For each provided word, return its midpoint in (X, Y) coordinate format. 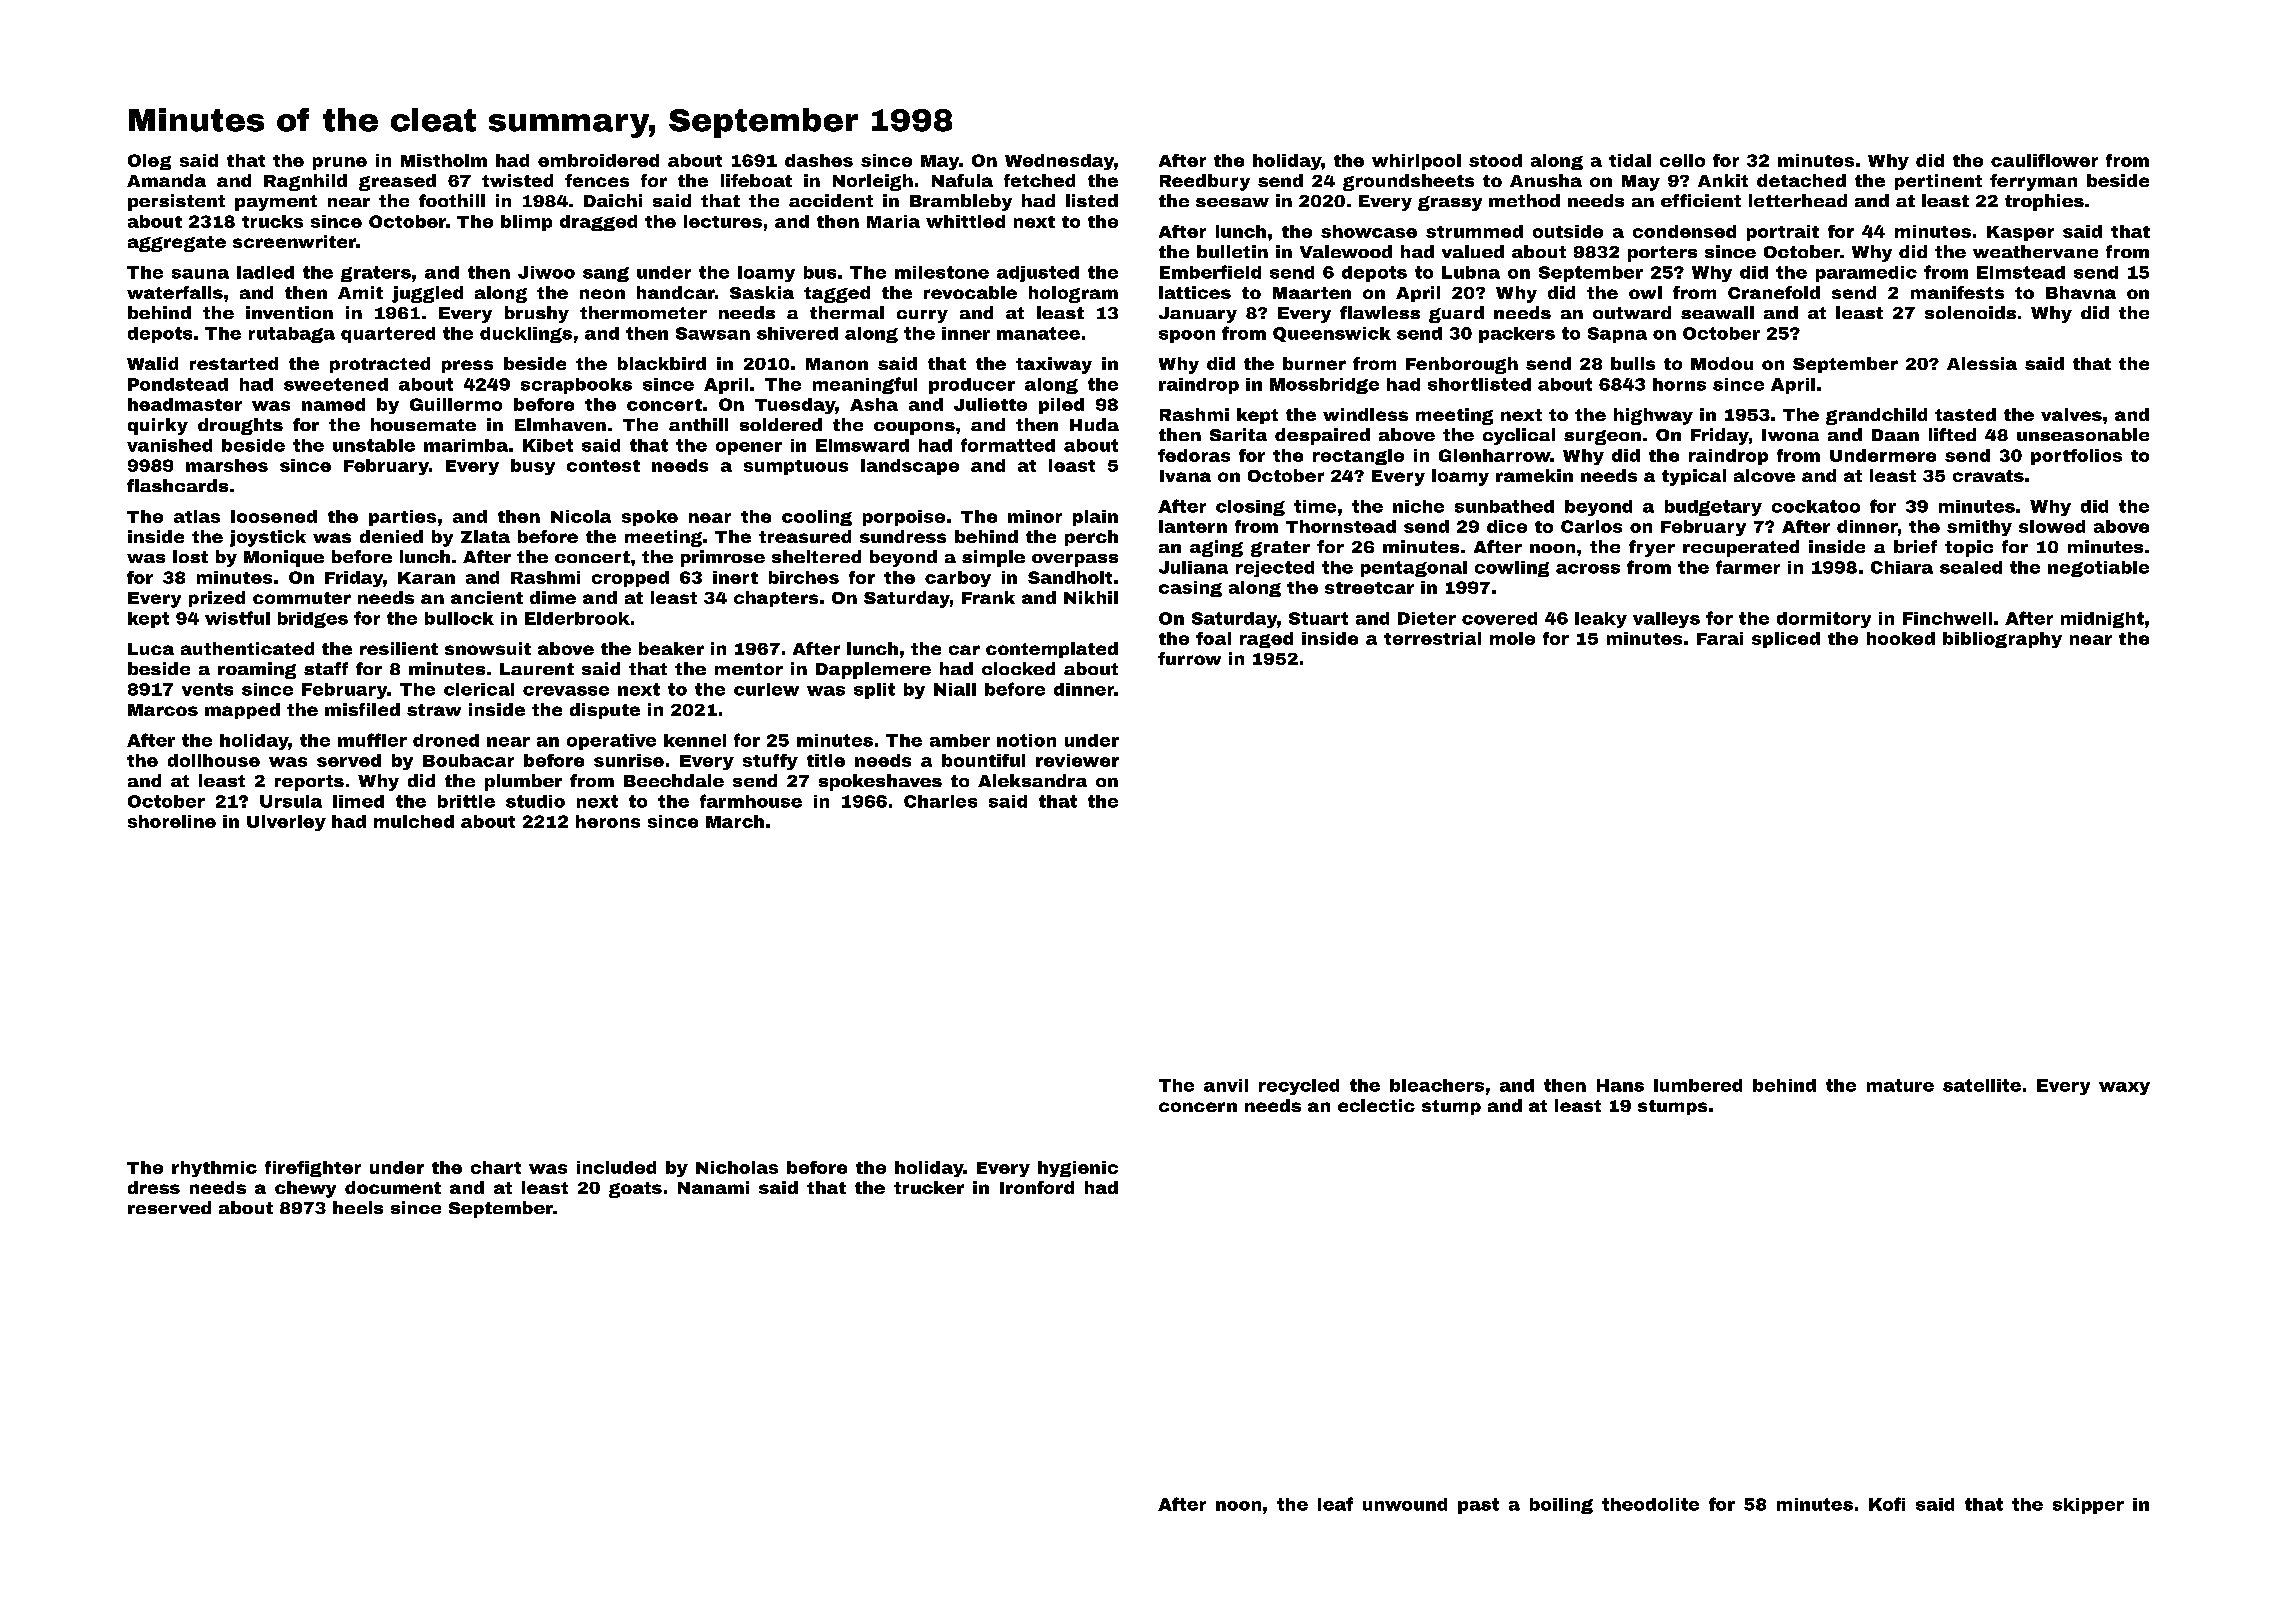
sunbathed (1504, 506)
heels (358, 1207)
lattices (1195, 292)
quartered (388, 335)
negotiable (2098, 569)
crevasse (566, 691)
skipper (2088, 1506)
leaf (1335, 1504)
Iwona (1790, 435)
